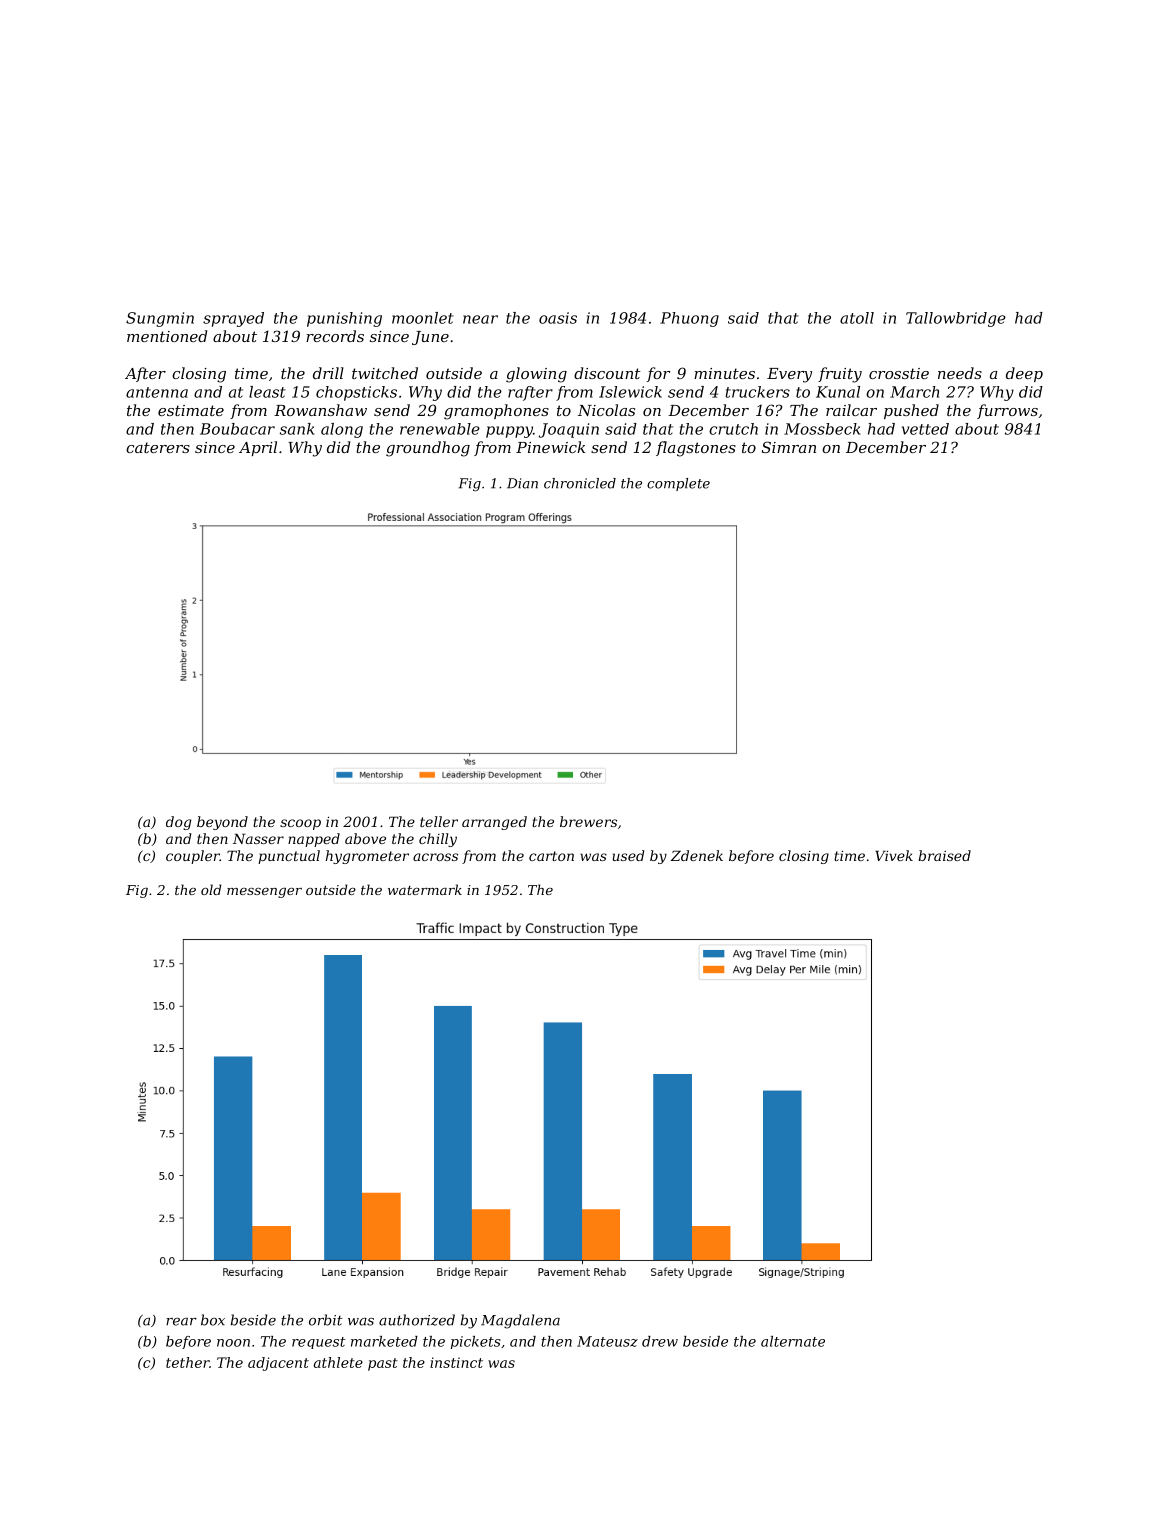 The width and height of the screenshot is (1169, 1513). What do you see at coordinates (857, 318) in the screenshot?
I see `atoll` at bounding box center [857, 318].
